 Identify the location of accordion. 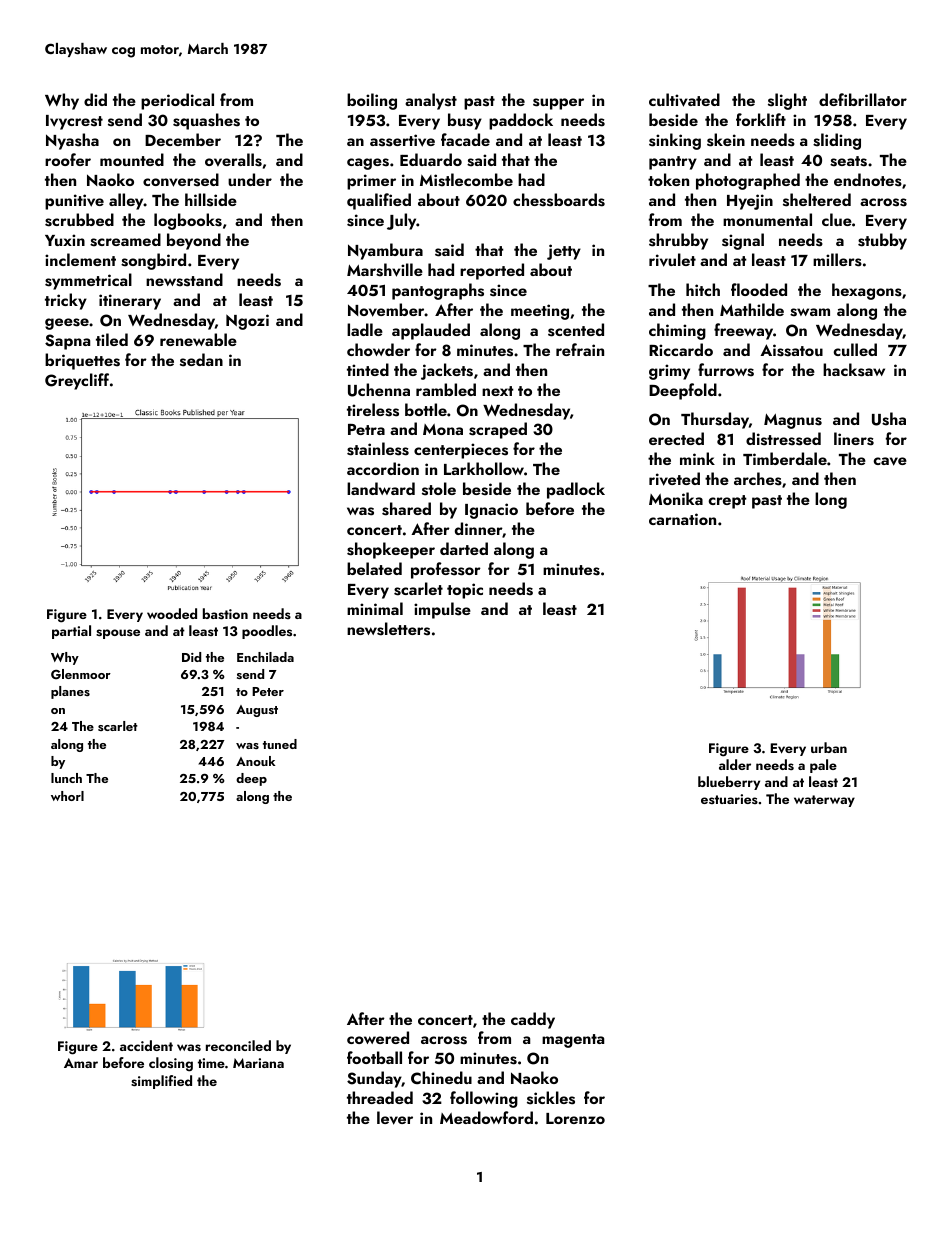
(383, 468).
